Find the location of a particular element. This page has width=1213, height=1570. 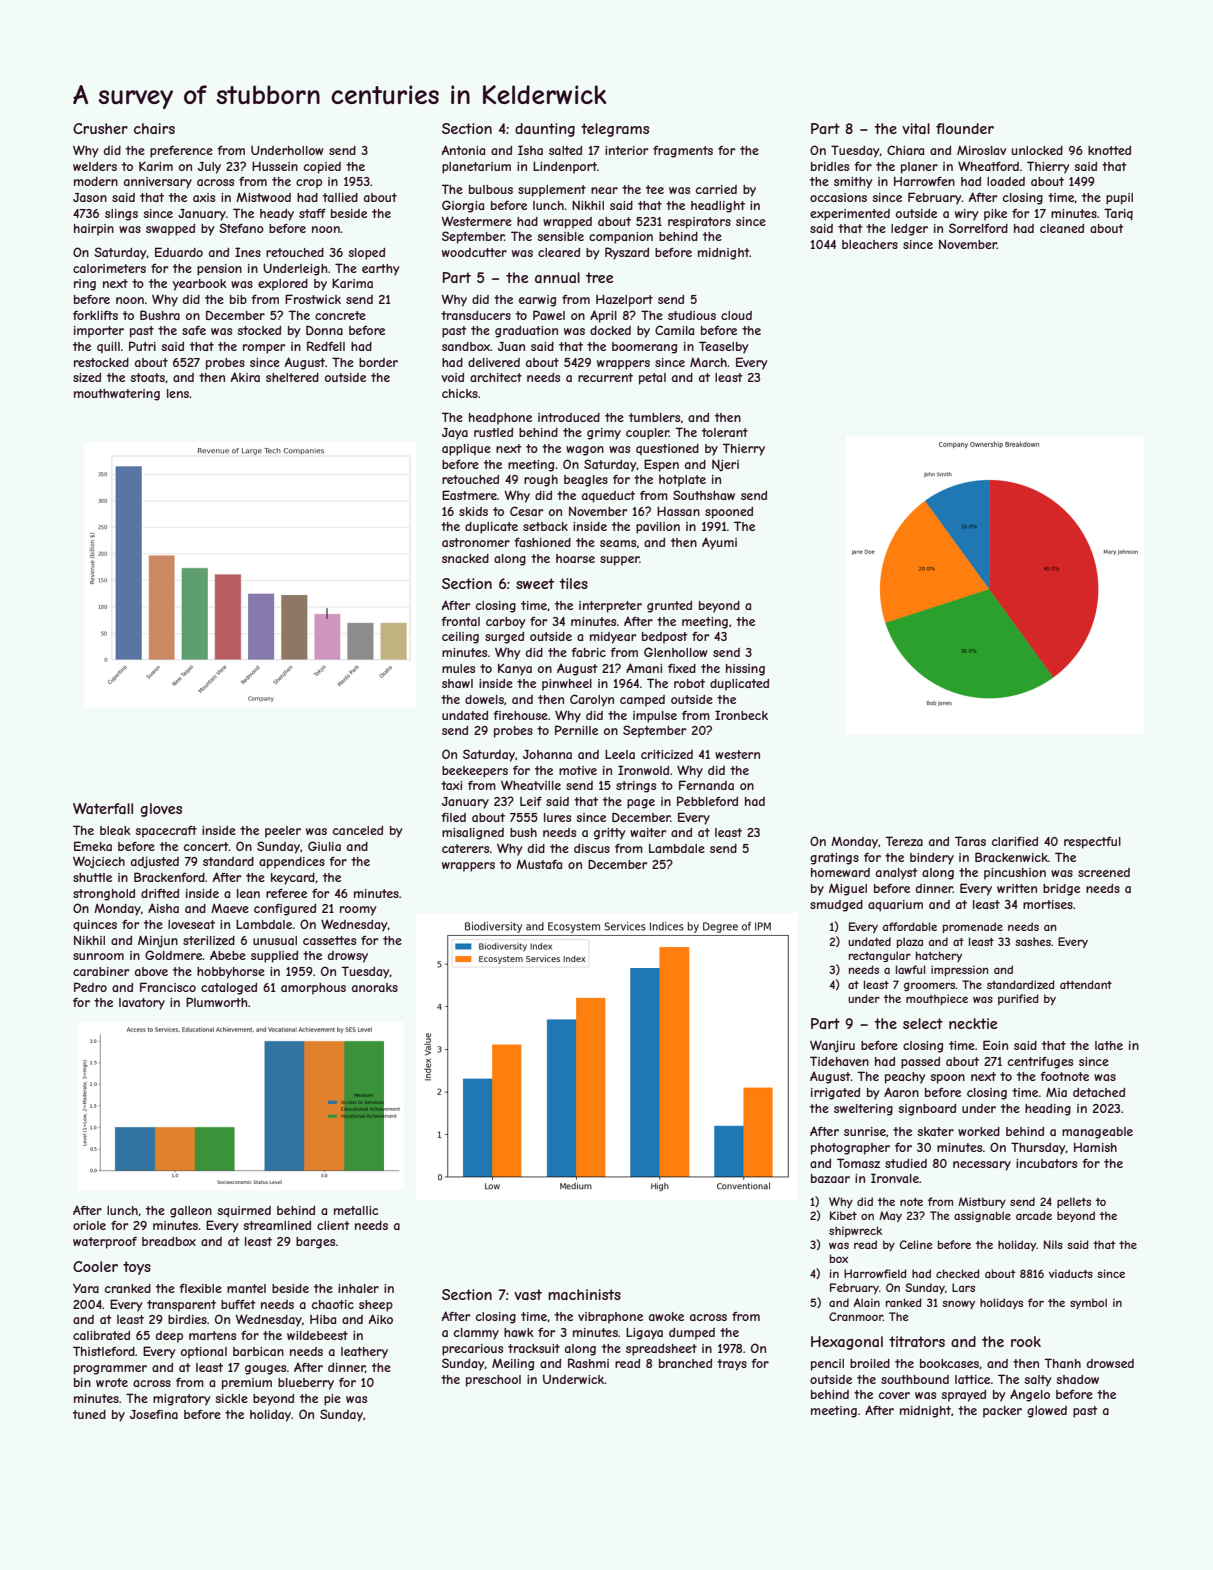

appendices is located at coordinates (292, 863).
